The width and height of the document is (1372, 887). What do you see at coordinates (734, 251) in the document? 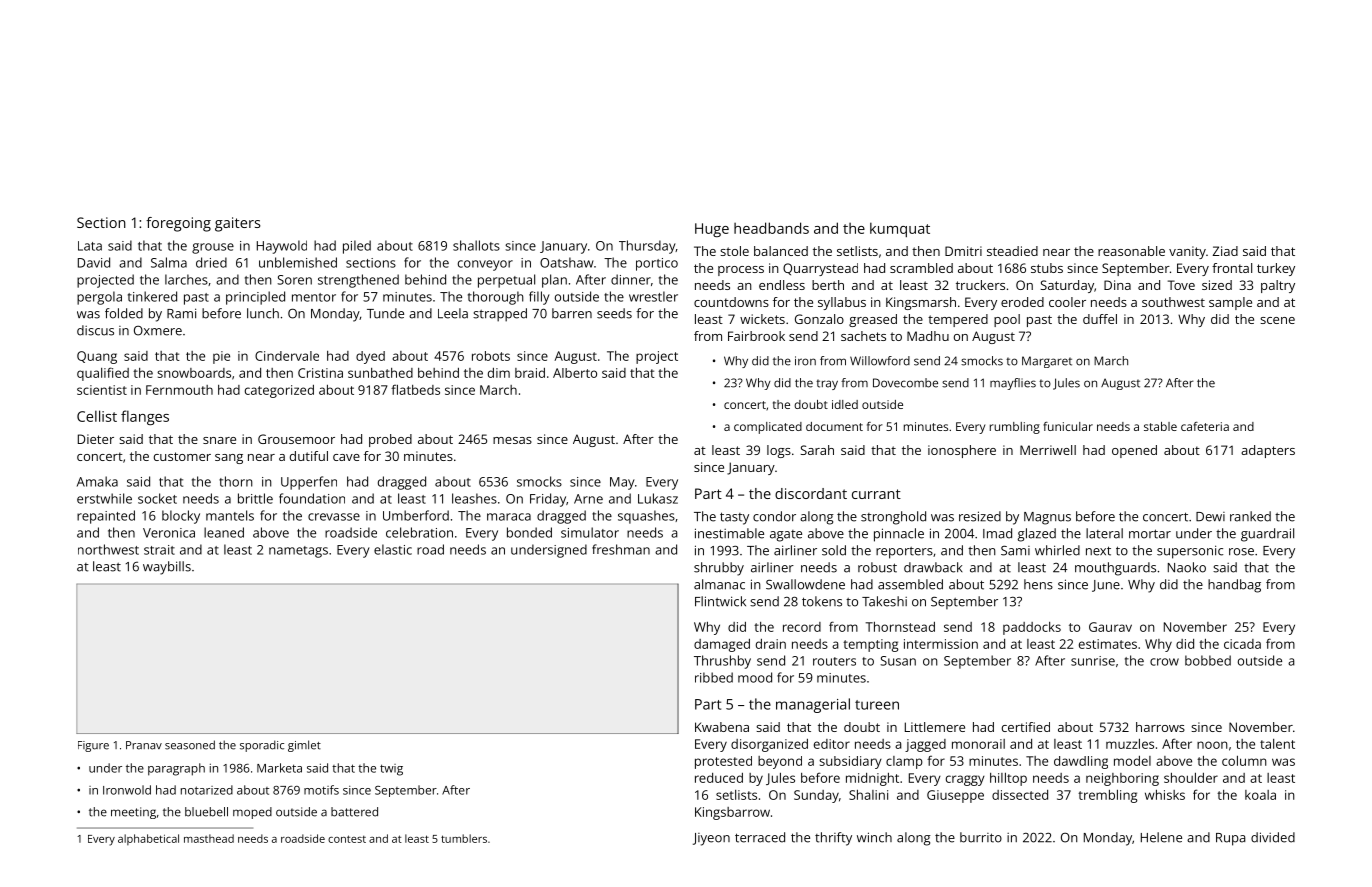
I see `stole` at bounding box center [734, 251].
